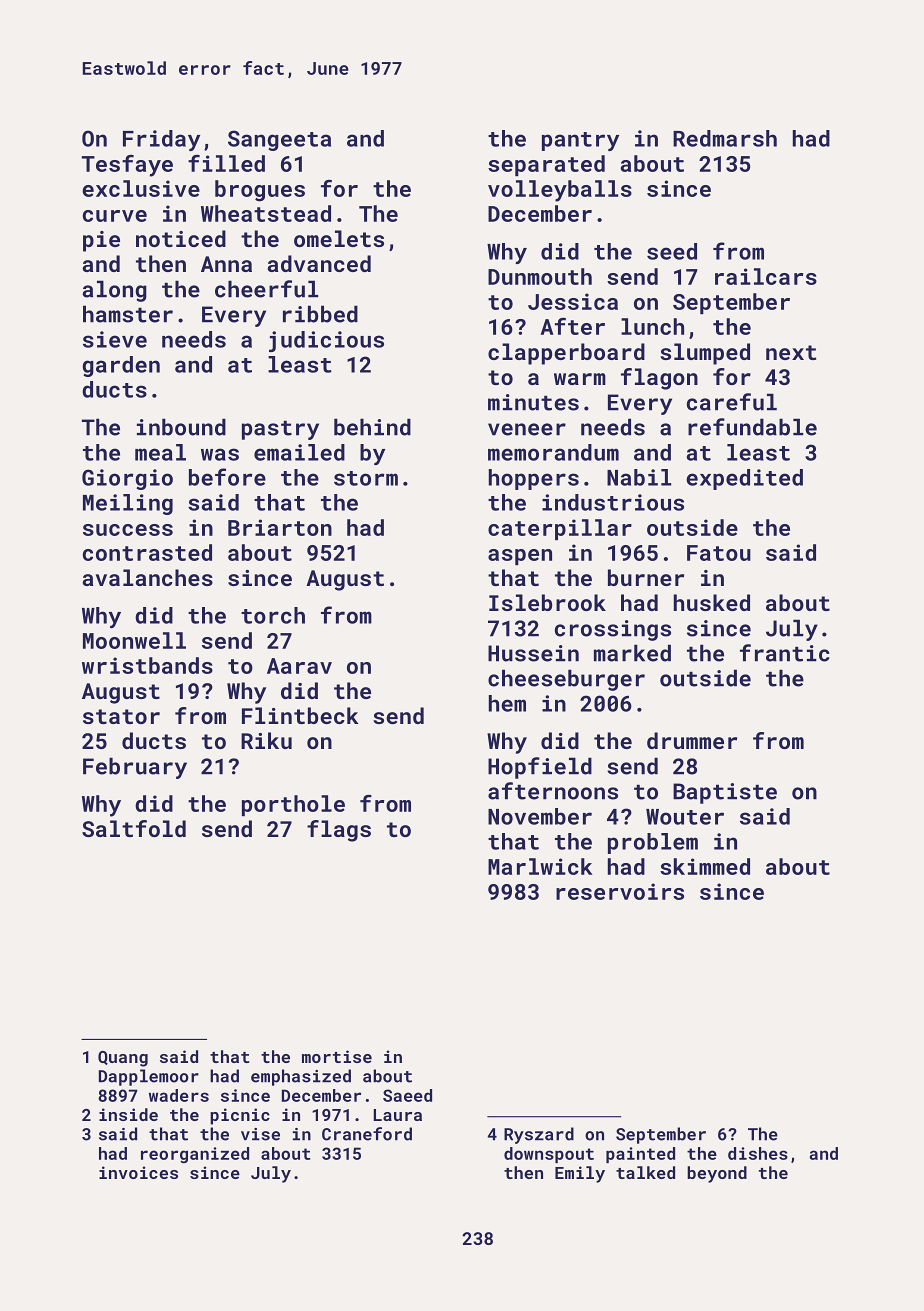  What do you see at coordinates (725, 138) in the screenshot?
I see `Redmarsh` at bounding box center [725, 138].
